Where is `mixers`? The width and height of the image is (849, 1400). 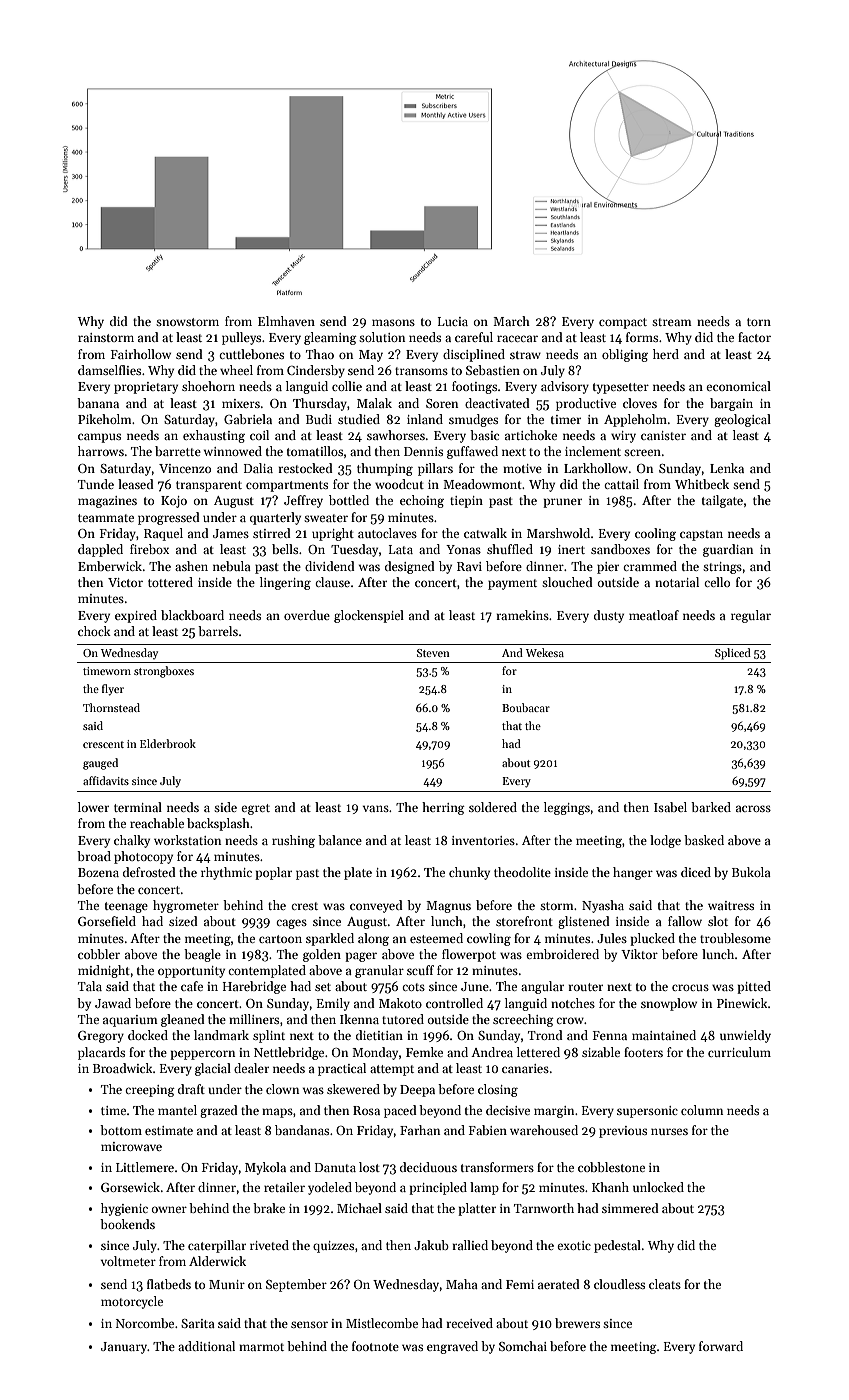
mixers is located at coordinates (241, 403).
